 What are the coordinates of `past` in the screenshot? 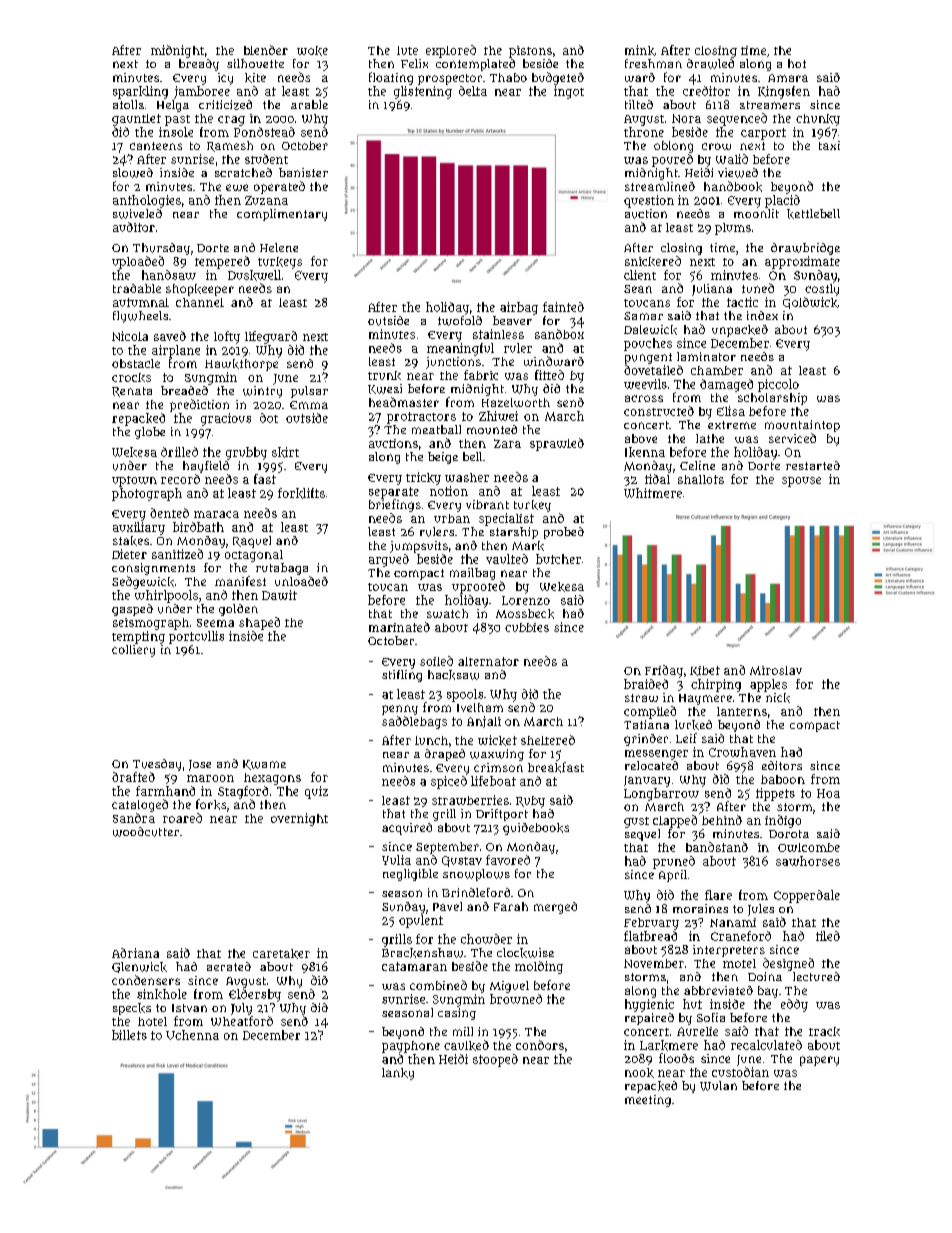 It's located at (177, 120).
